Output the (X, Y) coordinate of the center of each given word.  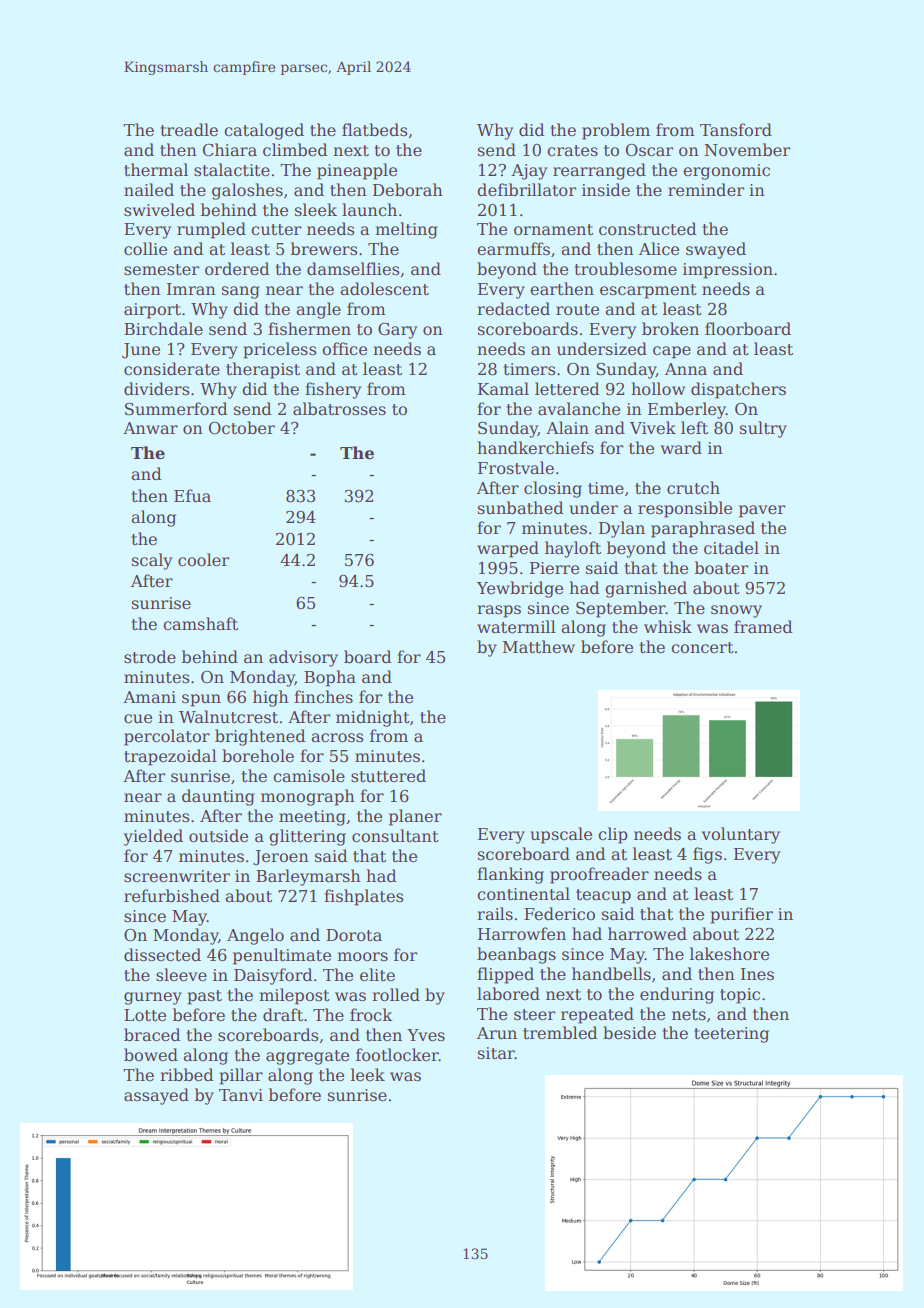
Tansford (736, 130)
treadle (189, 130)
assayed (156, 1096)
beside (629, 1033)
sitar (496, 1053)
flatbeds (374, 130)
